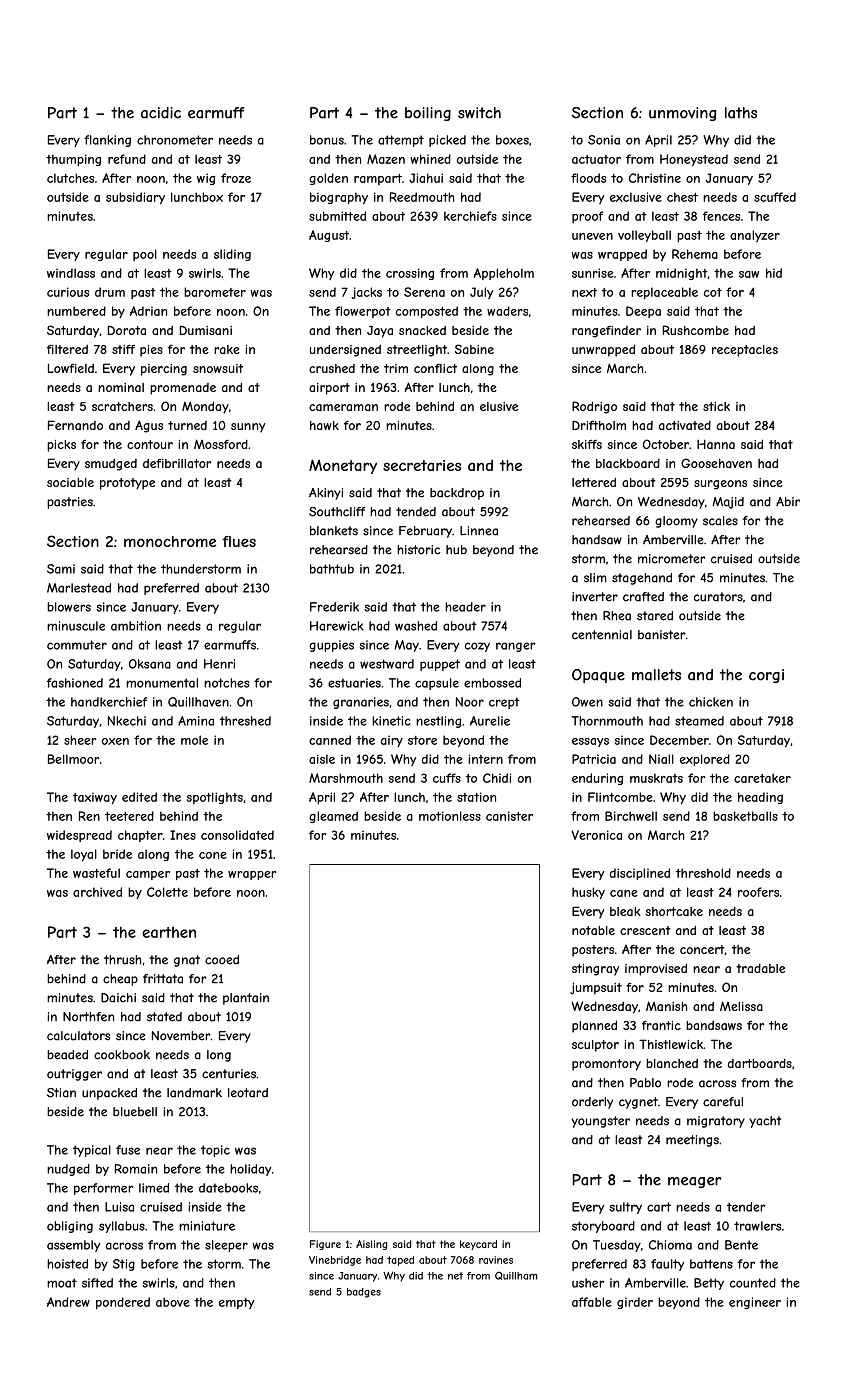 The image size is (849, 1400). I want to click on datebooks, so click(228, 1188).
